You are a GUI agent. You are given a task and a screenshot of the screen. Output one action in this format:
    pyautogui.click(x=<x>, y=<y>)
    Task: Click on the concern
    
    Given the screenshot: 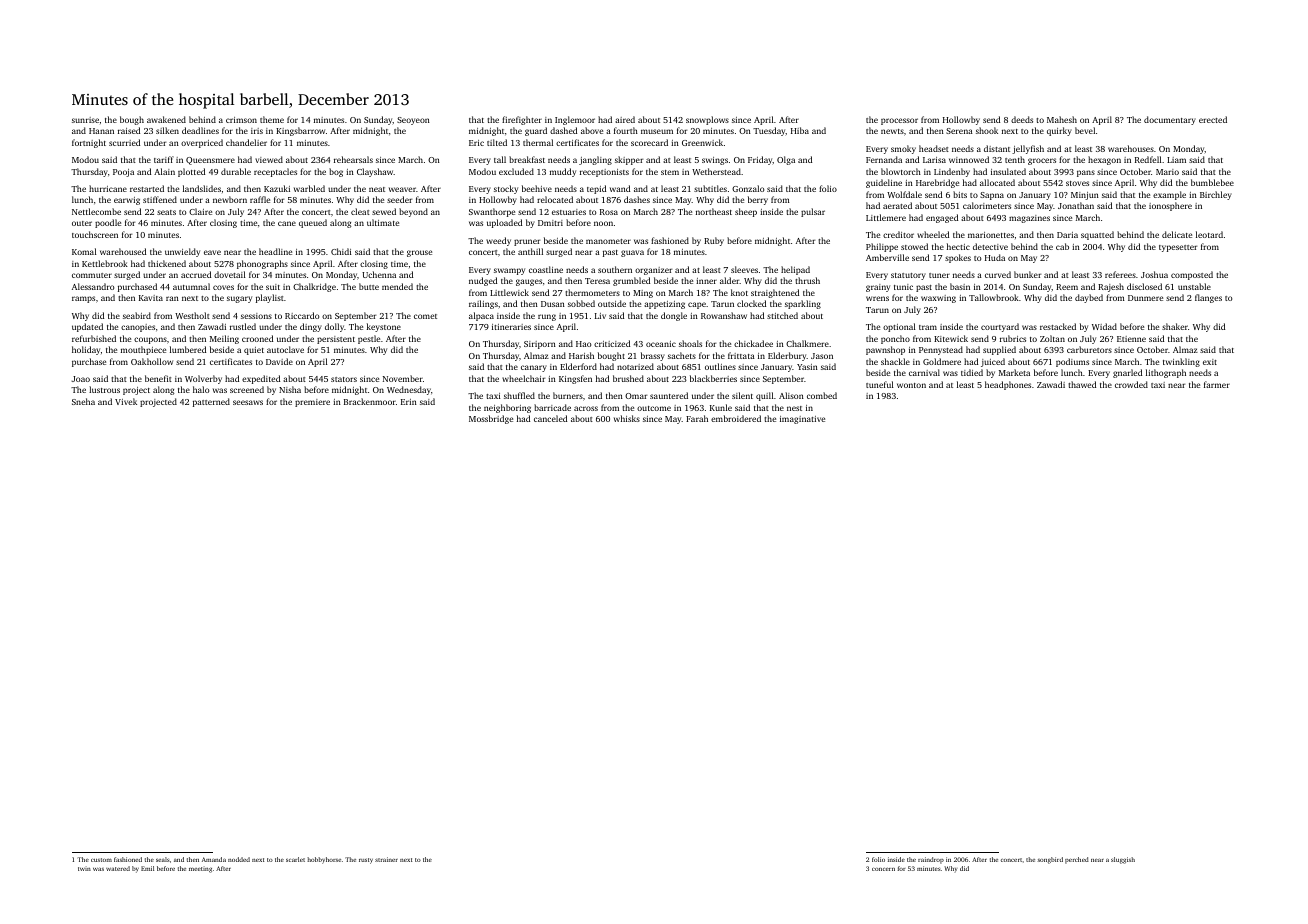 What is the action you would take?
    pyautogui.click(x=883, y=869)
